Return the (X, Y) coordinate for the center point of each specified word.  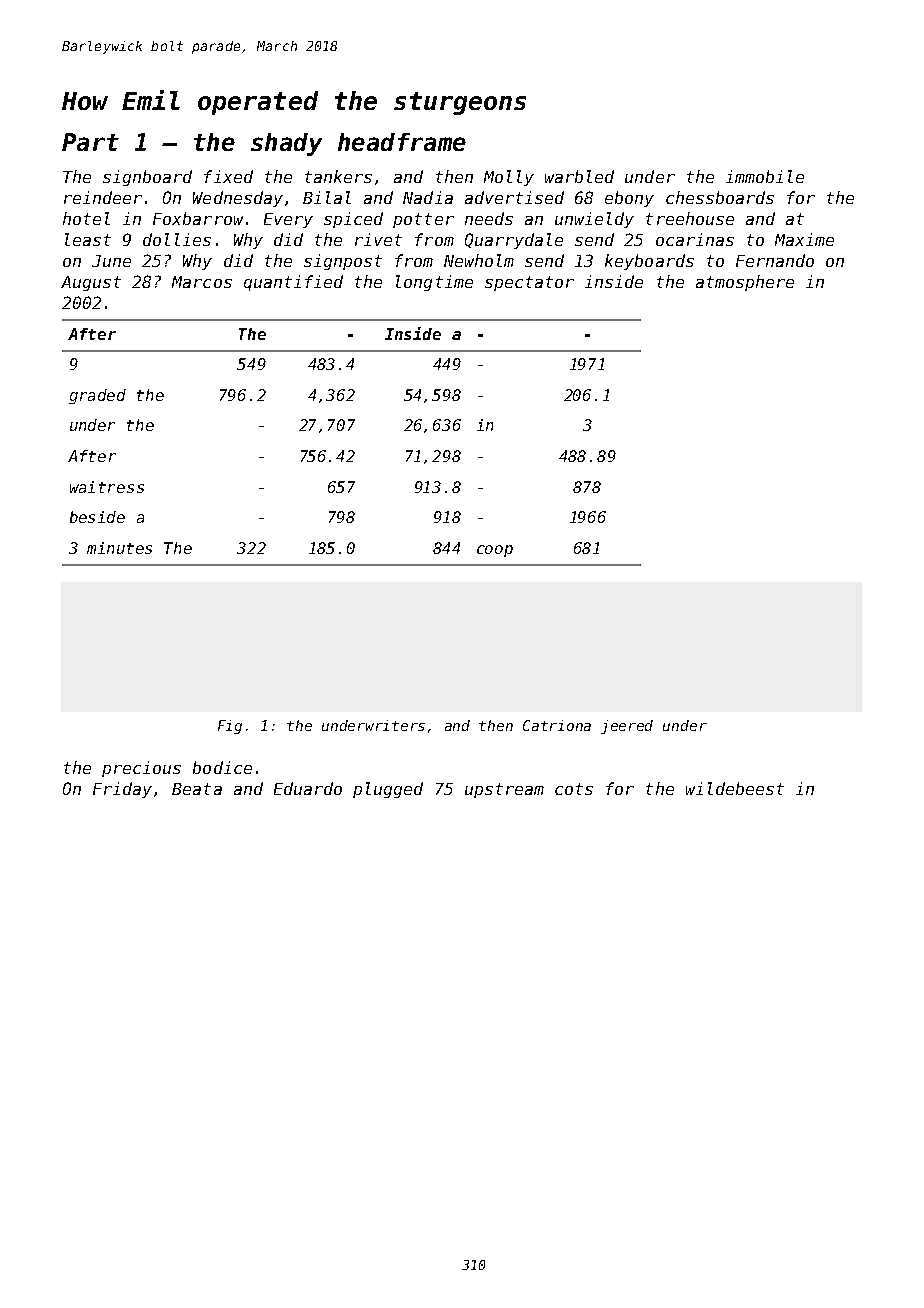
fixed (228, 176)
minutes (119, 548)
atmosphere (745, 283)
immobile (765, 176)
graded (97, 396)
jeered (627, 727)
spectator (529, 283)
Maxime (804, 239)
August (91, 283)
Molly (509, 178)
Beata (197, 789)
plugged (388, 790)
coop (495, 551)
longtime (434, 283)
